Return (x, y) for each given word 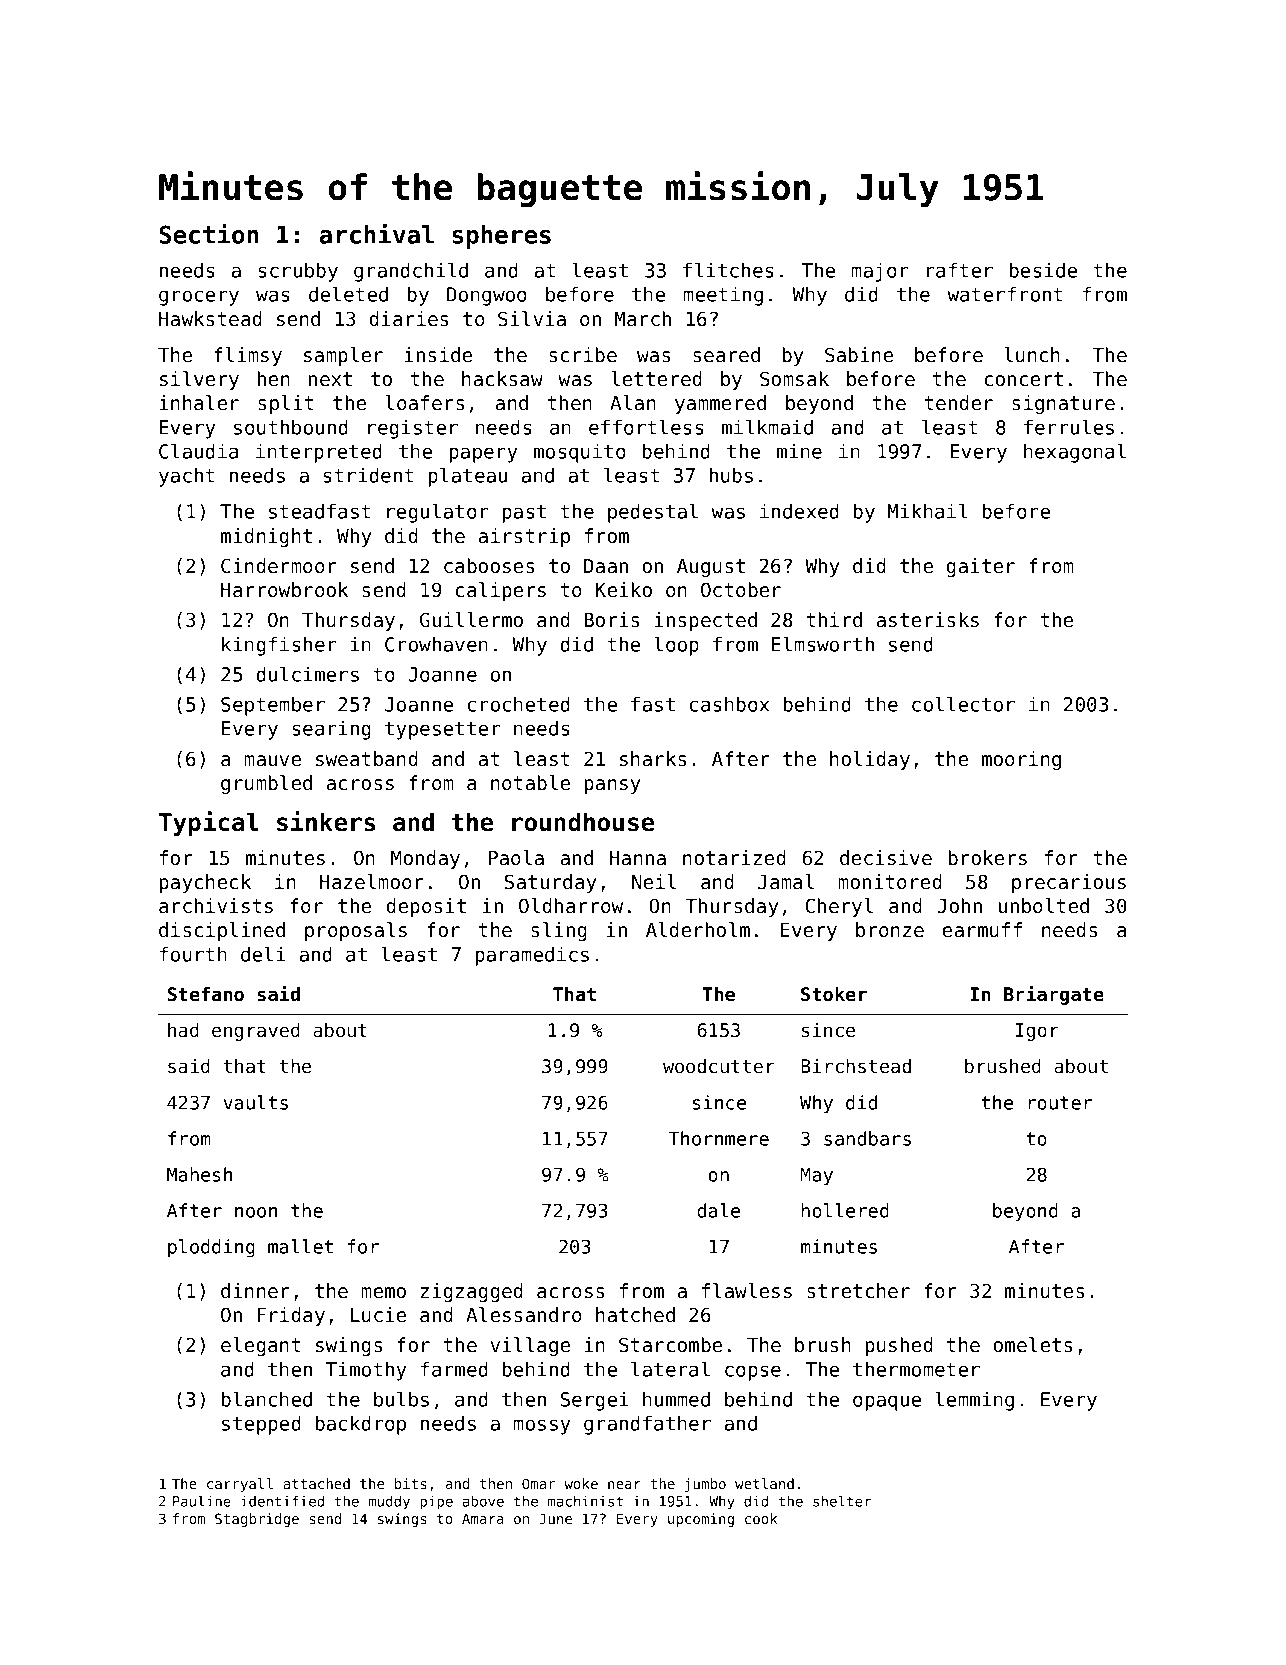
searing (331, 730)
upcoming (701, 1520)
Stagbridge (257, 1520)
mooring (1021, 760)
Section (208, 233)
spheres (501, 237)
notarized (734, 858)
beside (1043, 270)
